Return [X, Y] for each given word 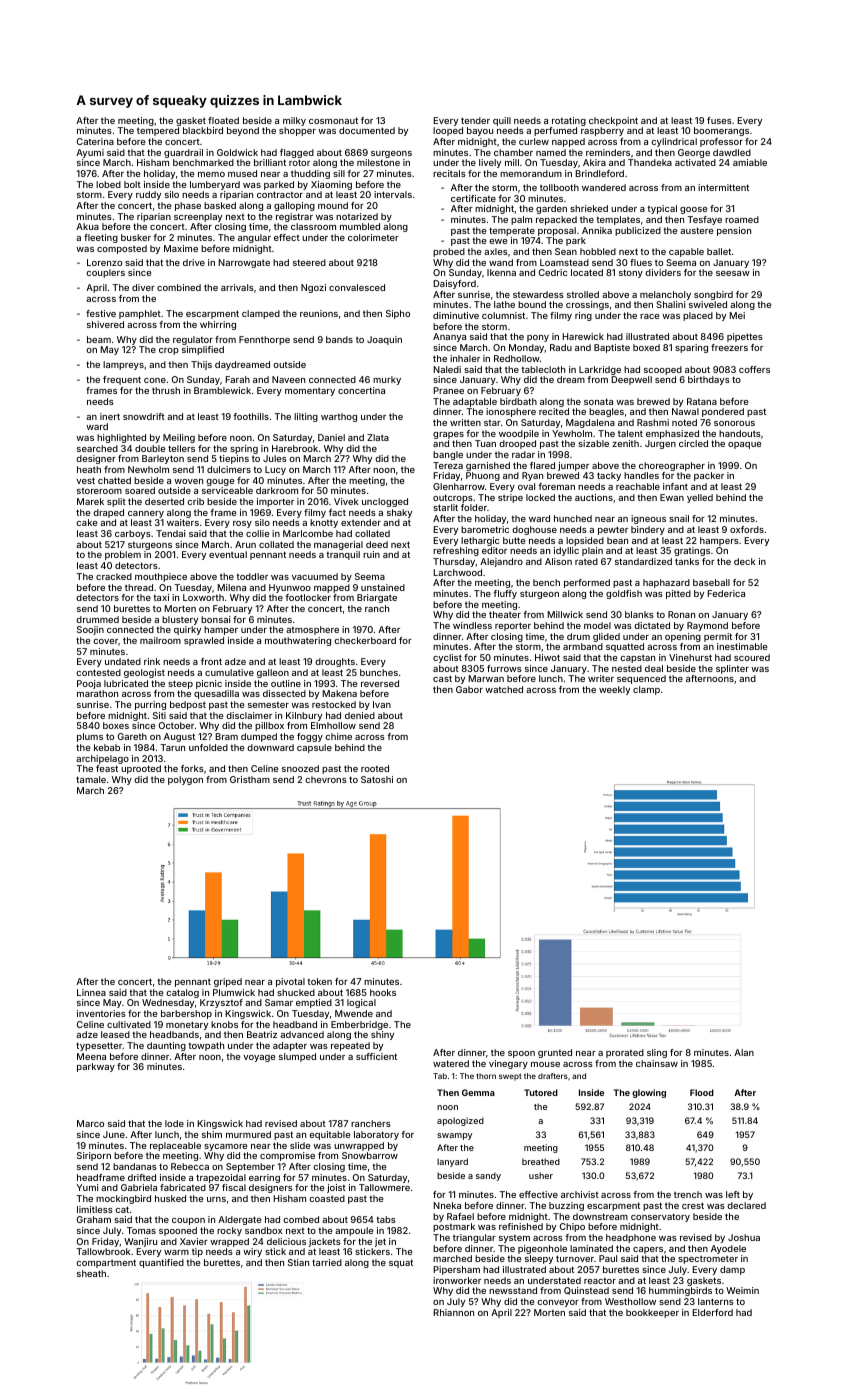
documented [367, 130]
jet [380, 1242]
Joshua [744, 1237]
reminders [608, 152]
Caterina [95, 141]
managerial [338, 545]
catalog [182, 993]
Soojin [90, 630]
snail [679, 518]
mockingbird [123, 1199]
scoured [752, 657]
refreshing [456, 551]
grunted [555, 1053]
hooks [383, 992]
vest [85, 480]
